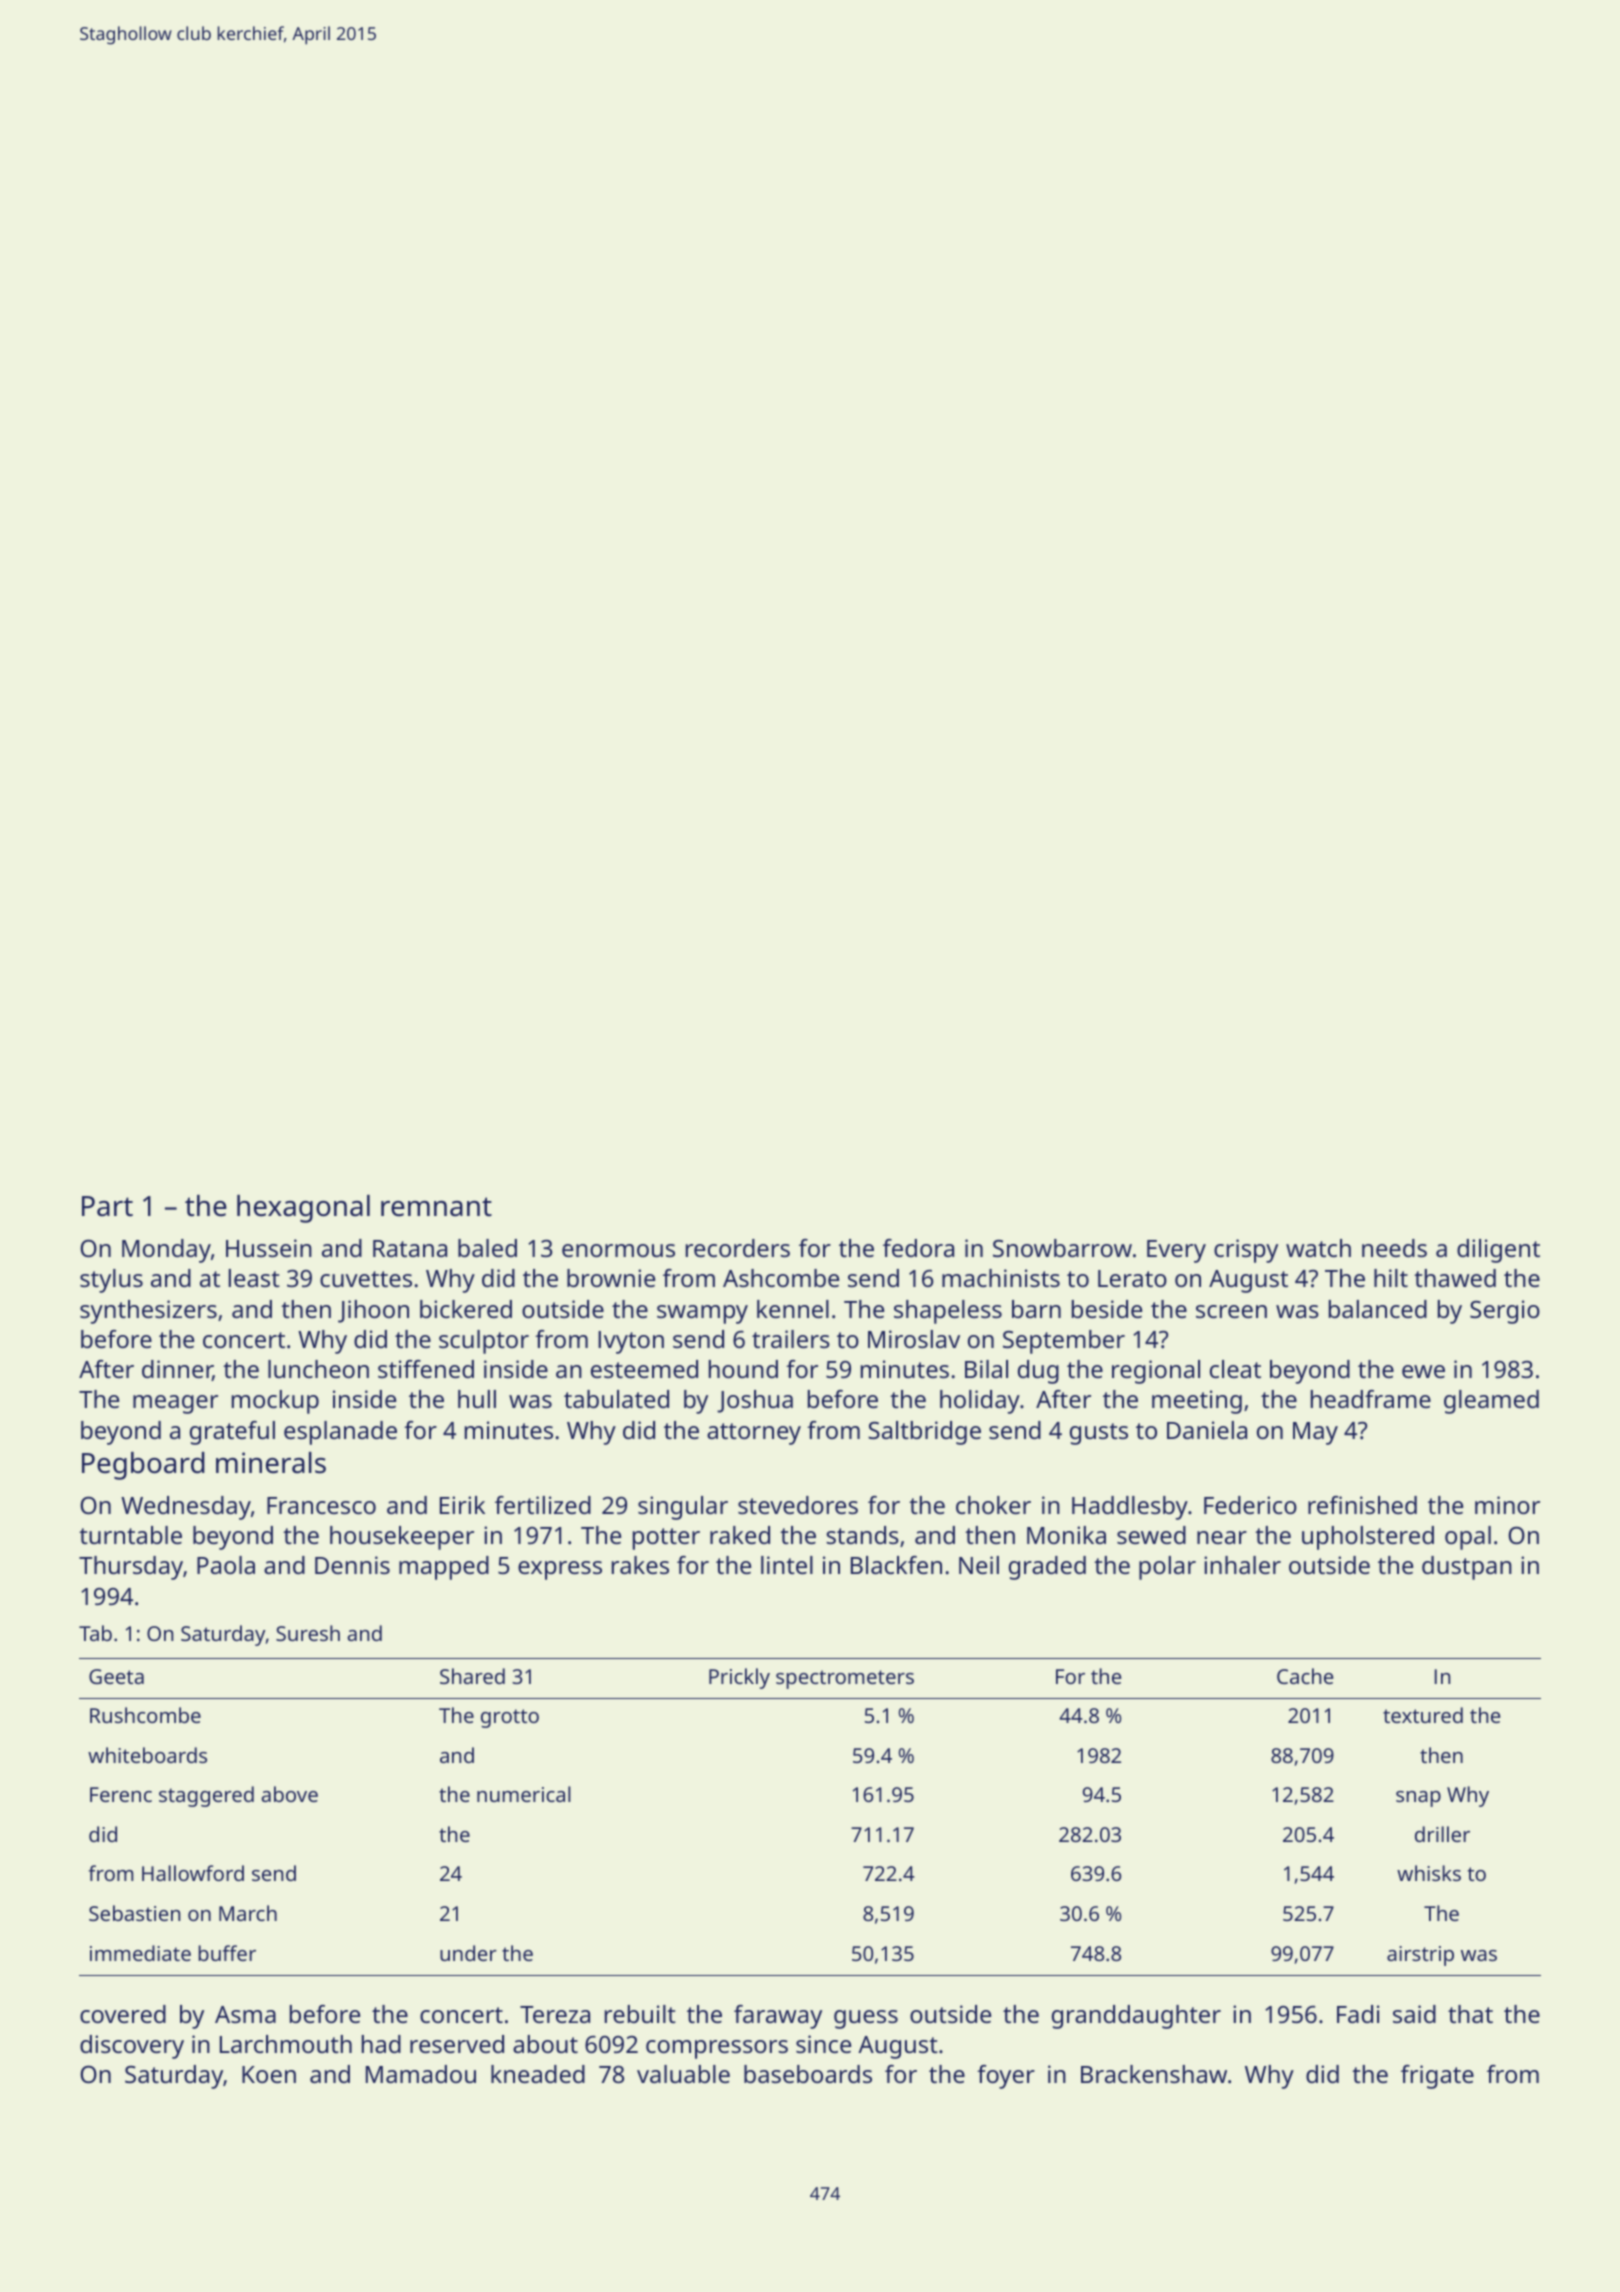 This screenshot has height=2292, width=1620. I want to click on fedora, so click(918, 1248).
